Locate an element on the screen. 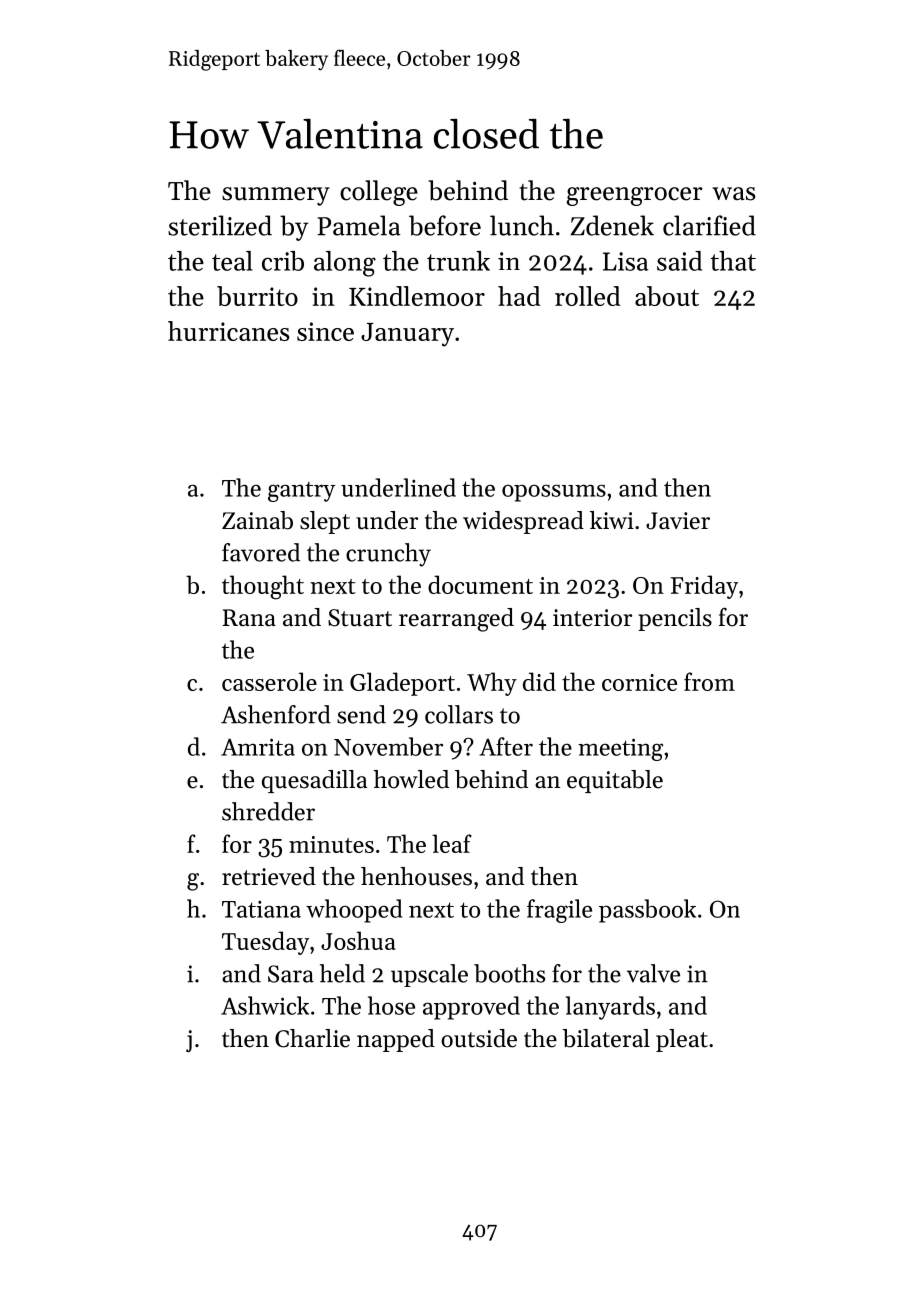 Image resolution: width=924 pixels, height=1311 pixels. Charlie is located at coordinates (312, 1038).
